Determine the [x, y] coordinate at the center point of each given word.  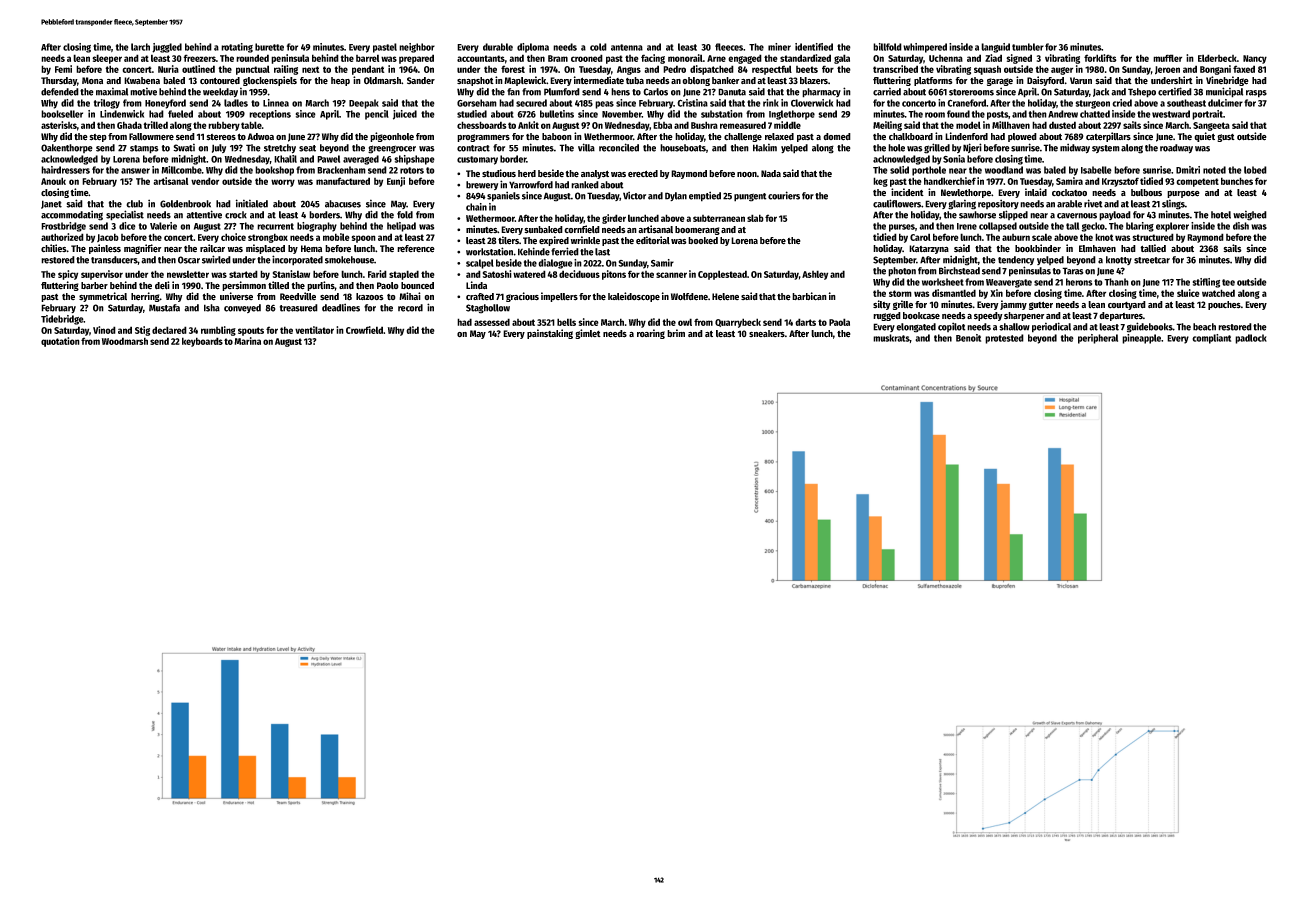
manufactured [343, 181]
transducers [114, 260]
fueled [180, 114]
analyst [595, 174]
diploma [533, 48]
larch [140, 47]
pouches [1224, 305]
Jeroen [1167, 70]
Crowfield [364, 330]
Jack [1101, 92]
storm [900, 293]
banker [726, 81]
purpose [1183, 194]
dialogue [555, 264]
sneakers [767, 334]
